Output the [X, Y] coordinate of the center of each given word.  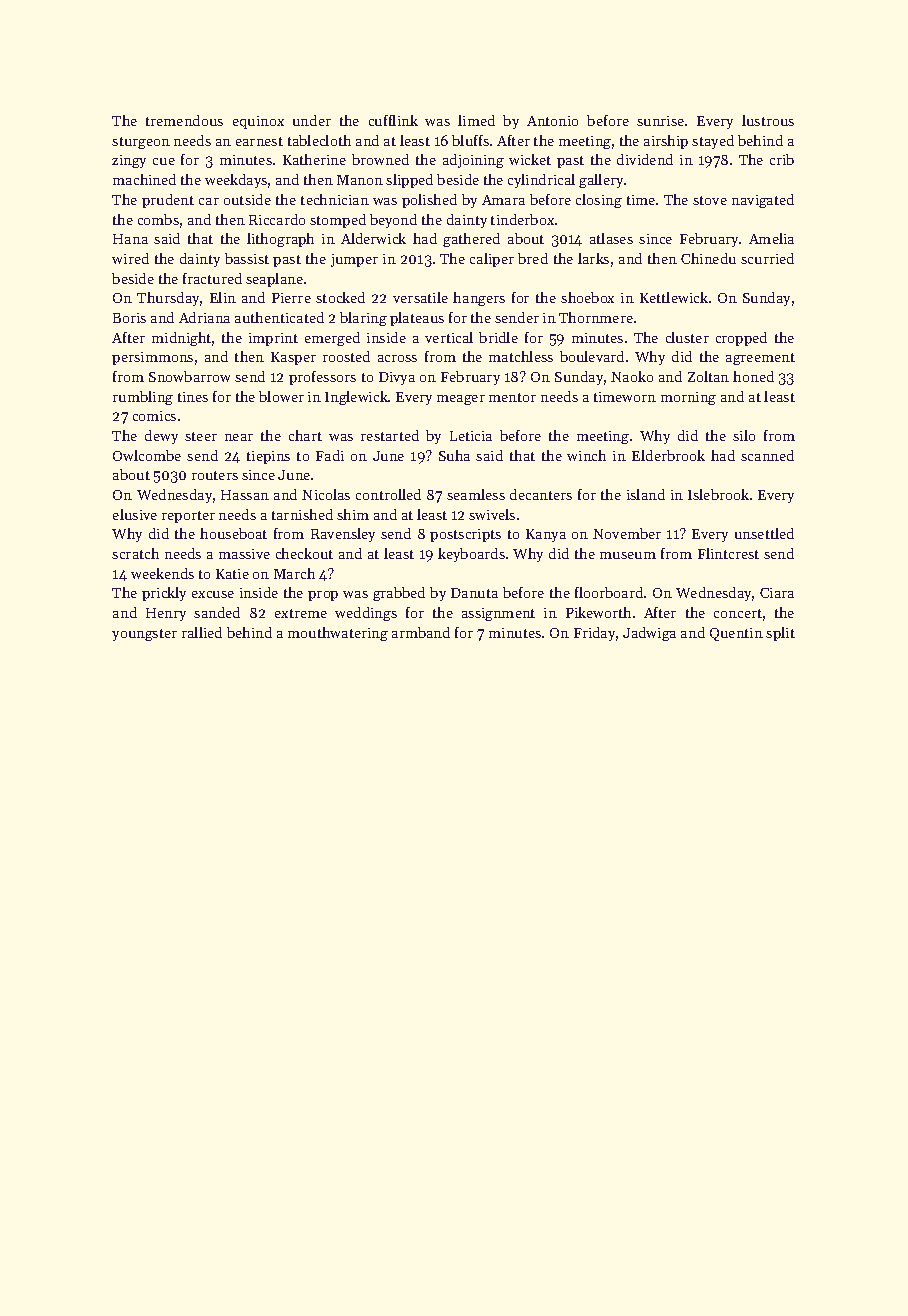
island [646, 494]
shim [353, 514]
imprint [273, 339]
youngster [144, 635]
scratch [135, 553]
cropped [741, 339]
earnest [259, 141]
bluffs [470, 140]
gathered [471, 240]
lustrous [768, 120]
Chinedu [708, 258]
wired [130, 258]
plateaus [417, 319]
